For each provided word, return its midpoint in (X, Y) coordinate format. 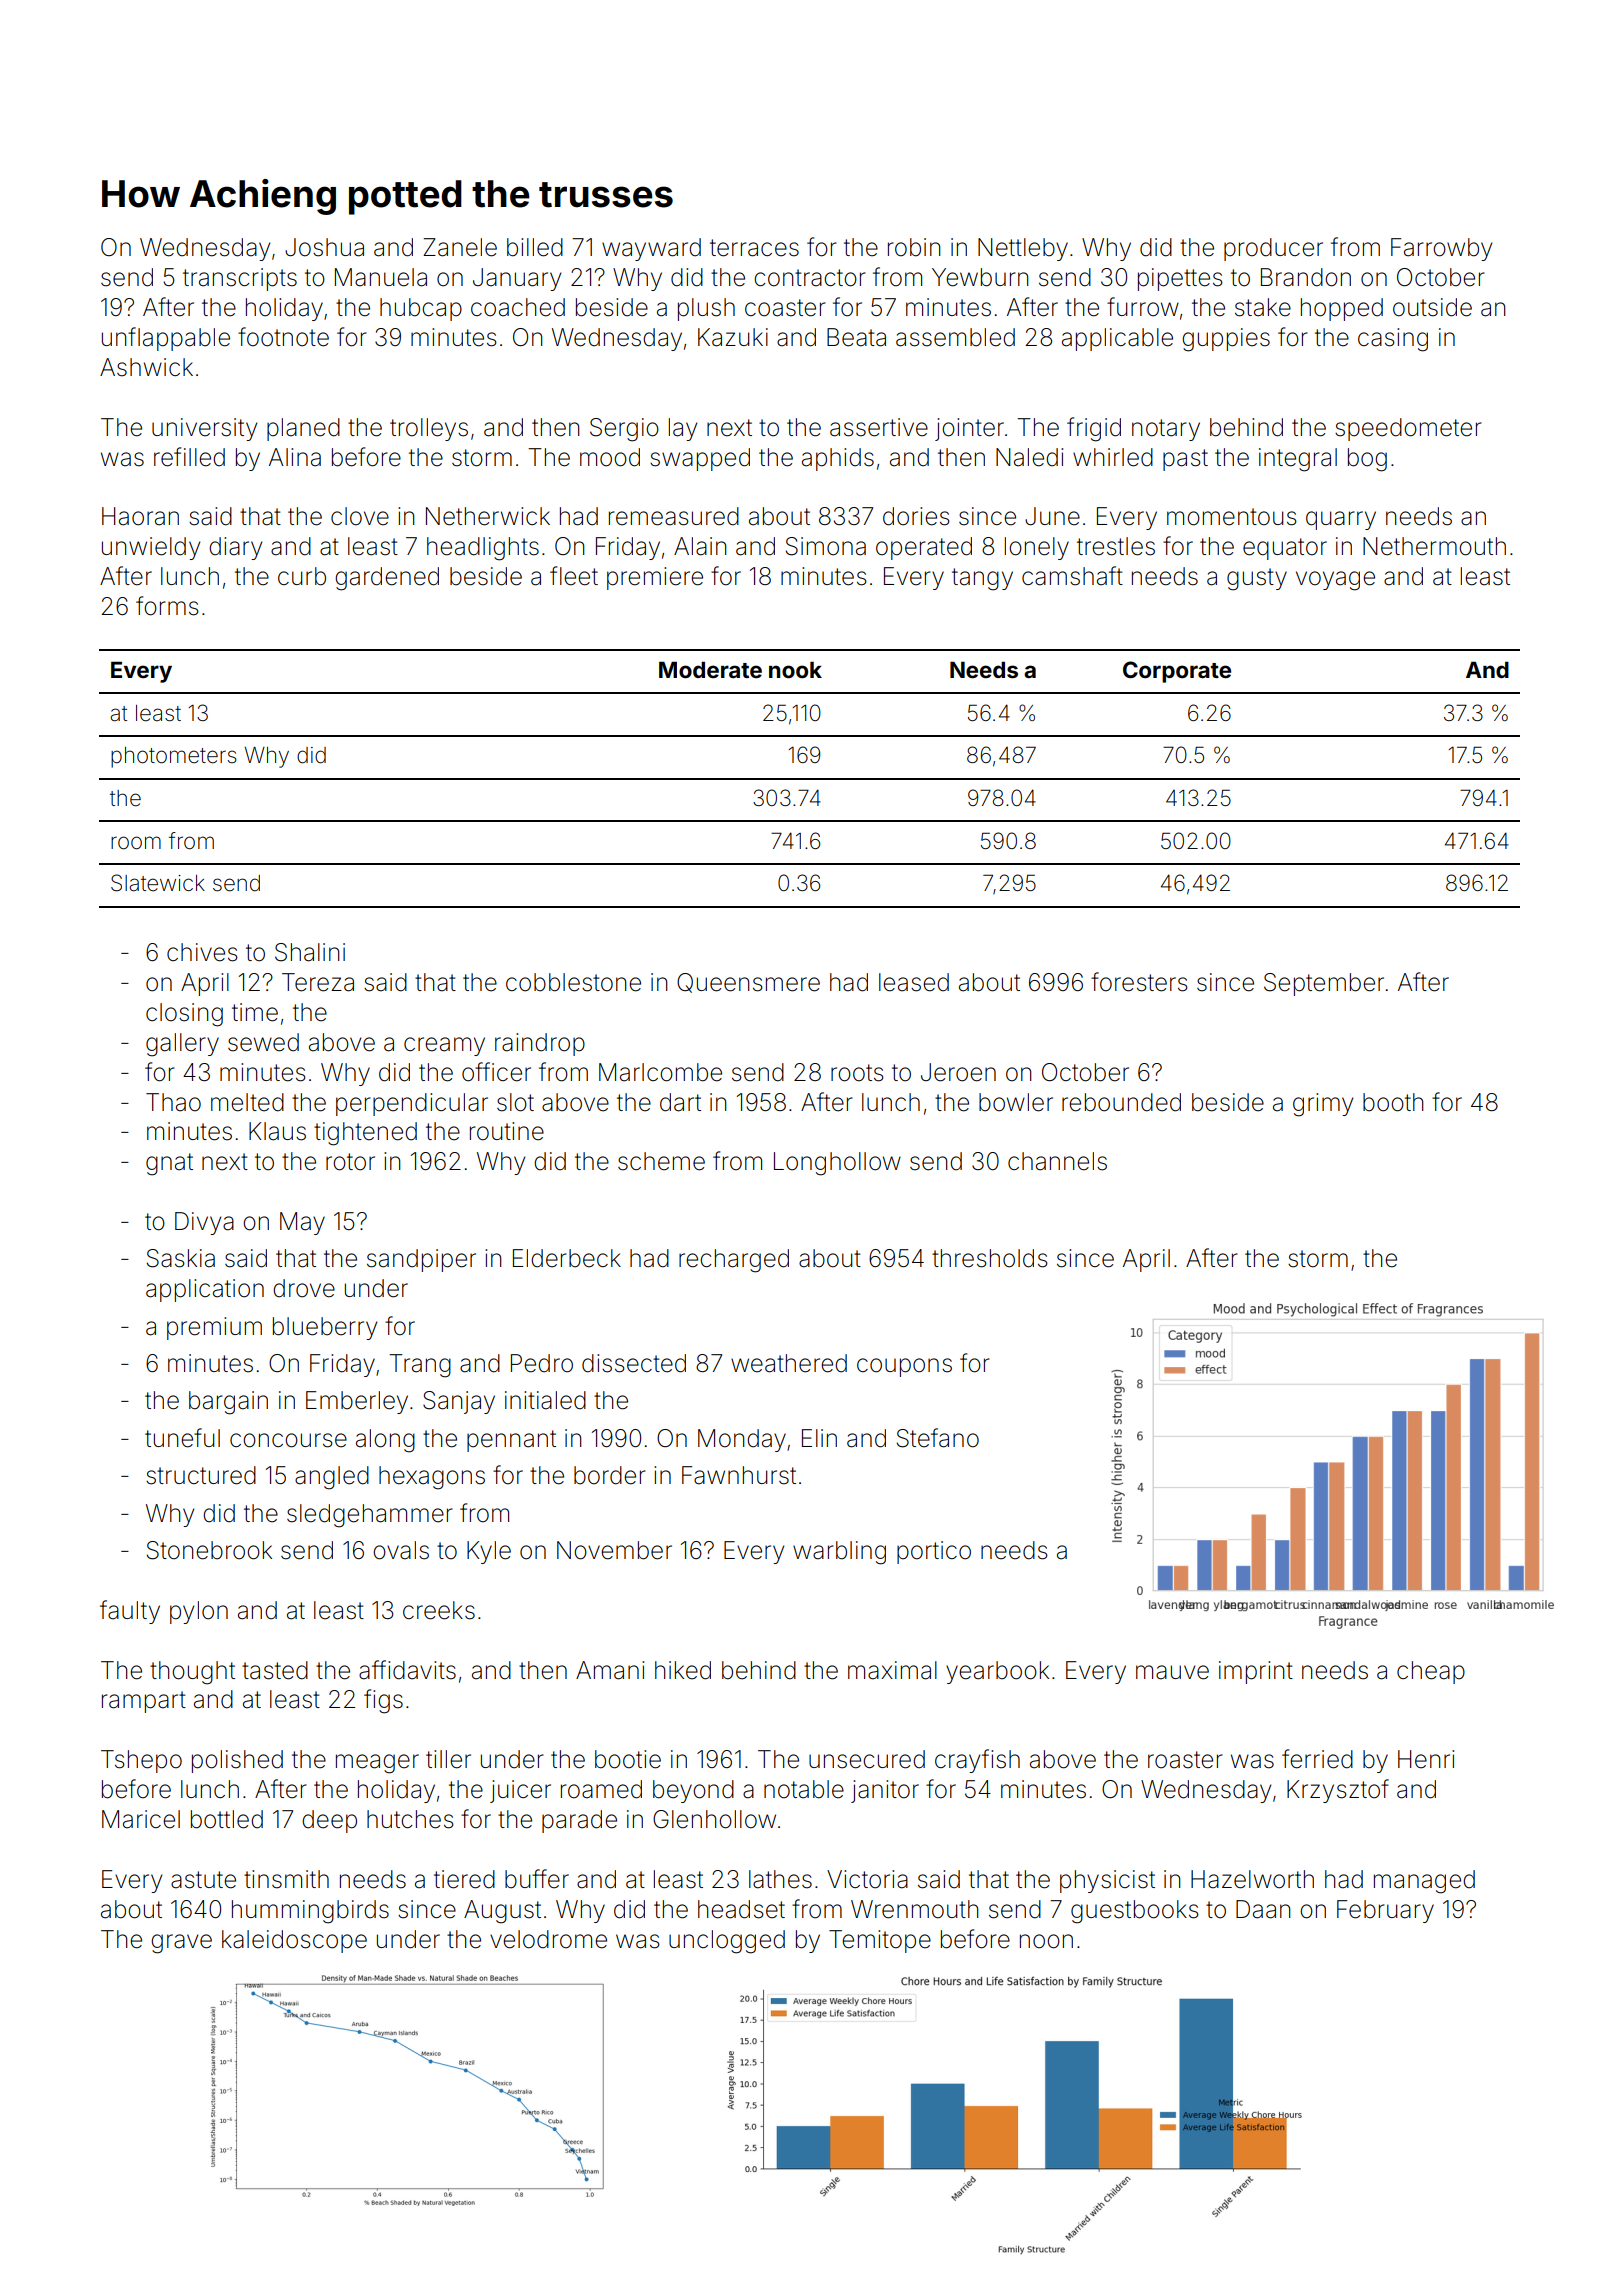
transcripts (240, 279)
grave (181, 1944)
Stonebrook (209, 1550)
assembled (955, 337)
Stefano (938, 1438)
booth (1393, 1102)
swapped (700, 459)
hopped (1342, 309)
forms (167, 606)
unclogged (727, 1942)
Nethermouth (1434, 546)
